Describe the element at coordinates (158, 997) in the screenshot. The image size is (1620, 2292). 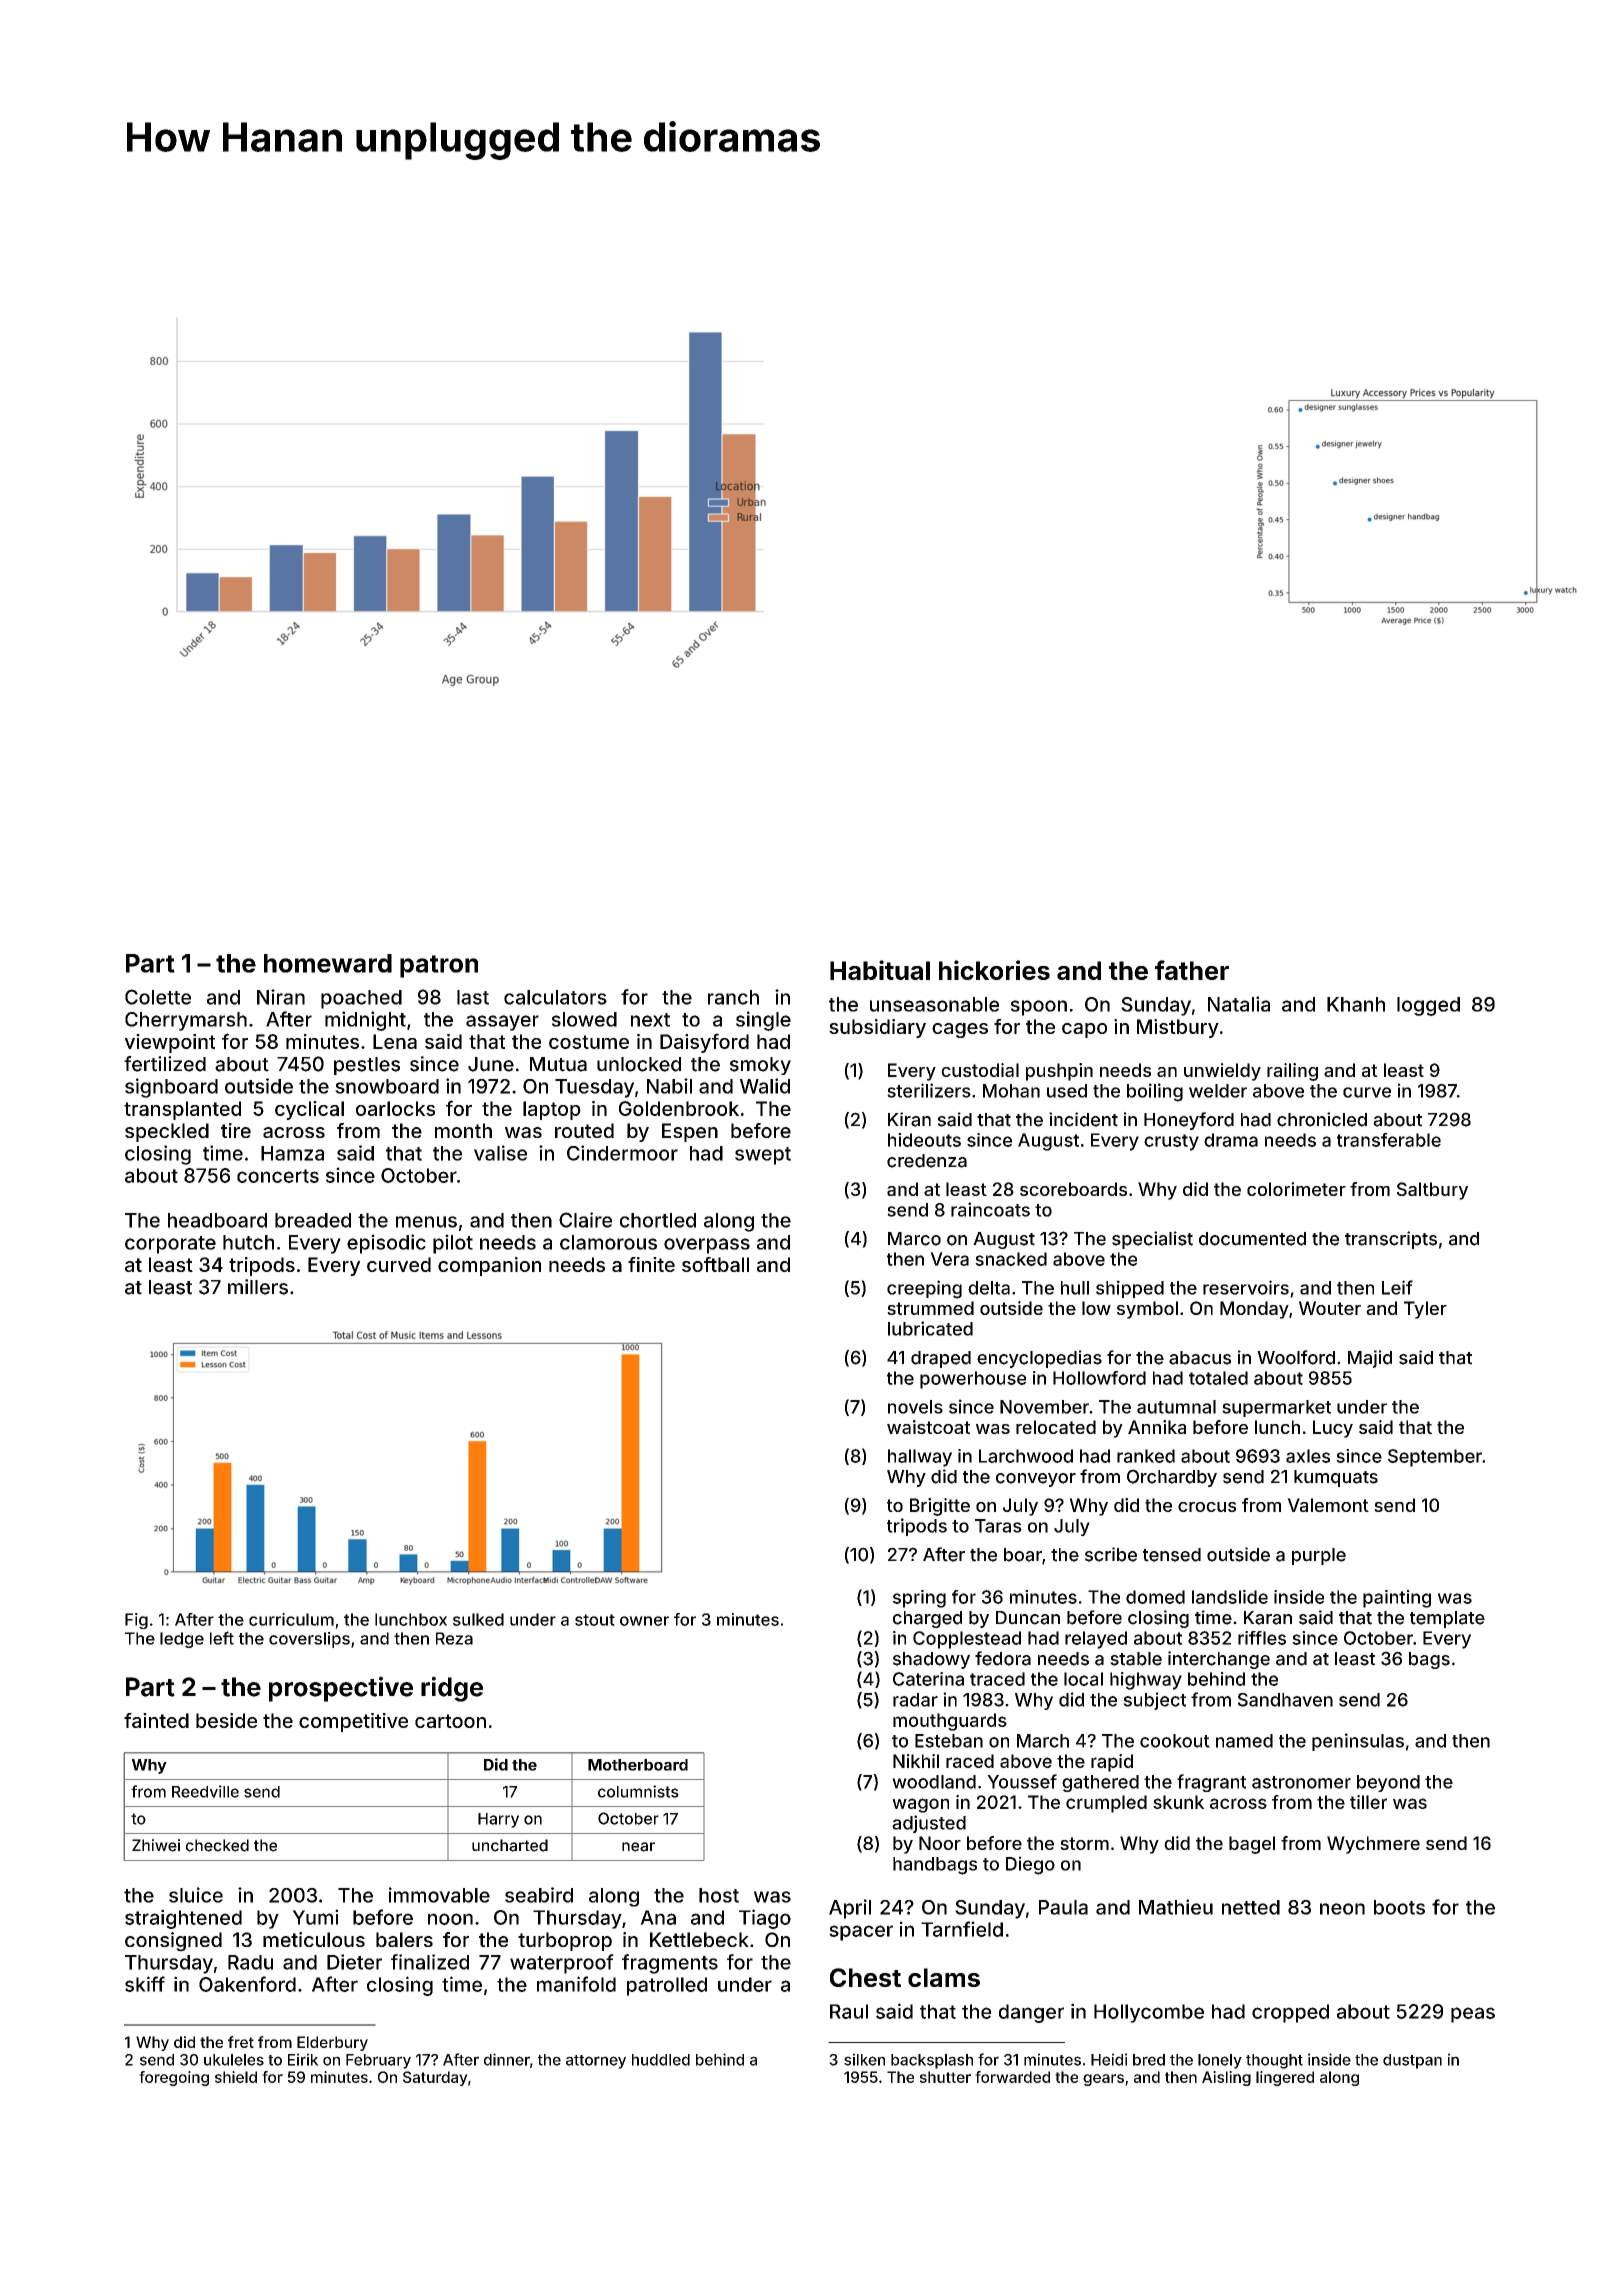
I see `Colette` at that location.
